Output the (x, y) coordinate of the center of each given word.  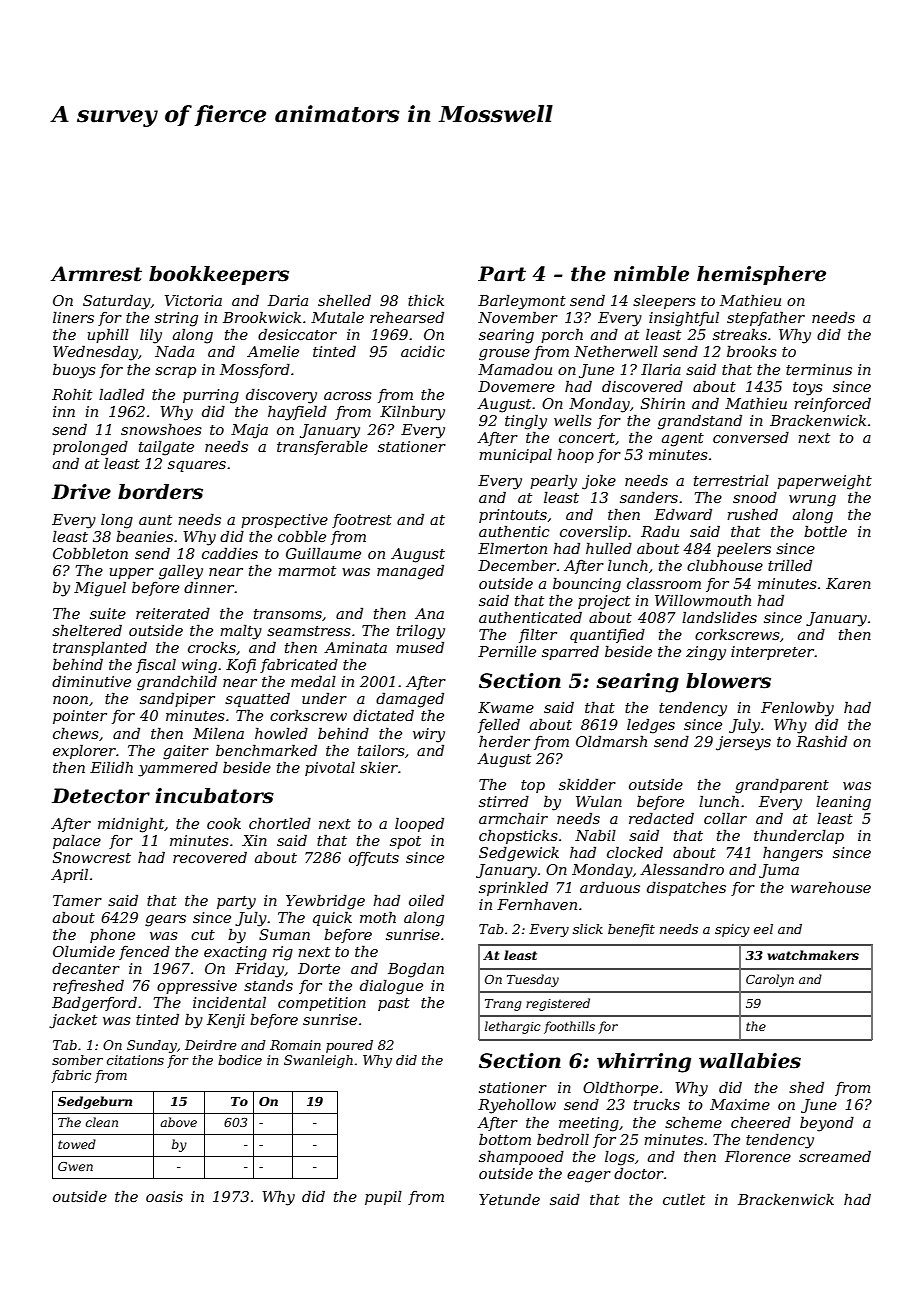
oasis (164, 1196)
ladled (121, 394)
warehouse (831, 887)
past (394, 1004)
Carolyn (770, 980)
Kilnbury (412, 413)
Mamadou (515, 369)
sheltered (87, 630)
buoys (74, 371)
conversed (751, 437)
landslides (719, 617)
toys (808, 389)
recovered (210, 857)
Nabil (595, 835)
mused (420, 647)
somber (77, 1060)
